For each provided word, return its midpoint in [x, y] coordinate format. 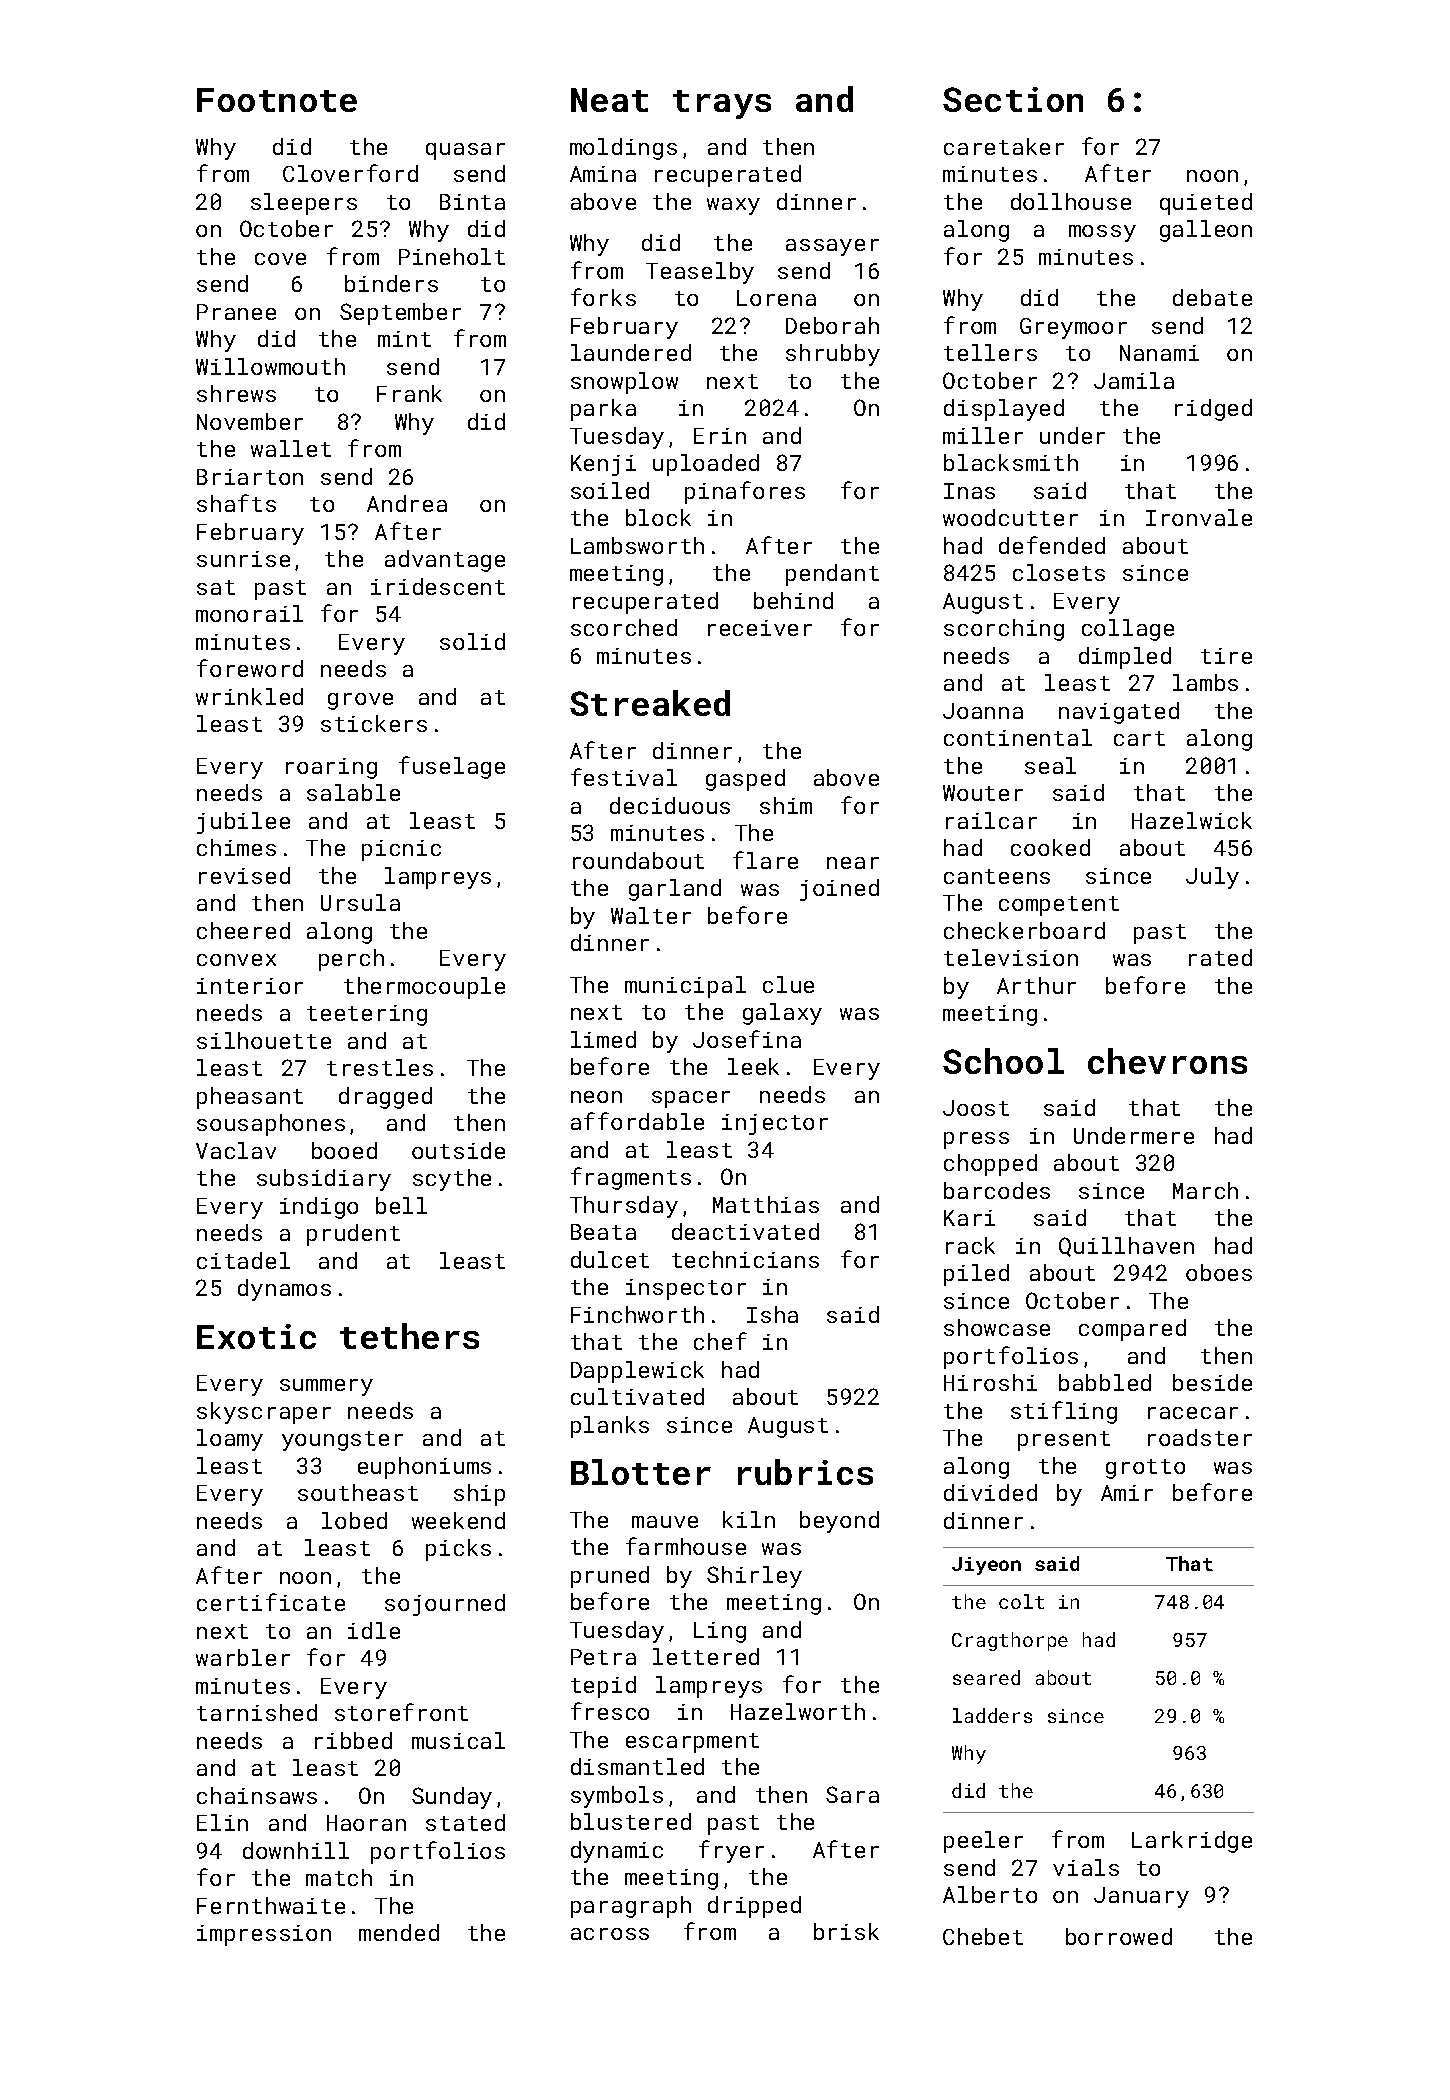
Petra [603, 1657]
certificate [271, 1602]
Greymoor [1073, 328]
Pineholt [452, 256]
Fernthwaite [271, 1905]
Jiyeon [986, 1566]
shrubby [833, 355]
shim [786, 805]
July [1212, 878]
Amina [603, 174]
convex [236, 960]
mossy [1102, 233]
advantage [445, 561]
